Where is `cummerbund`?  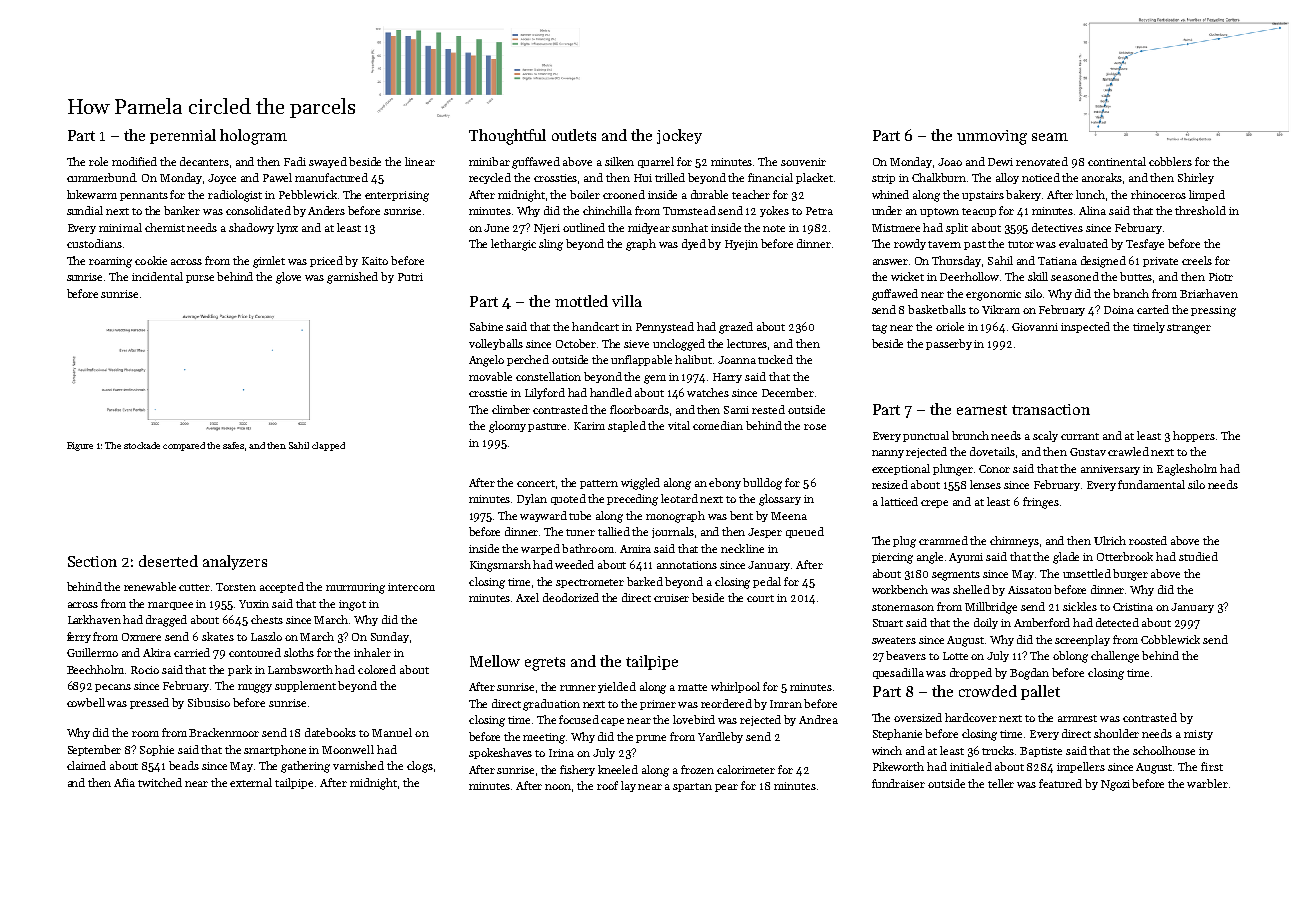
cummerbund is located at coordinates (102, 177).
